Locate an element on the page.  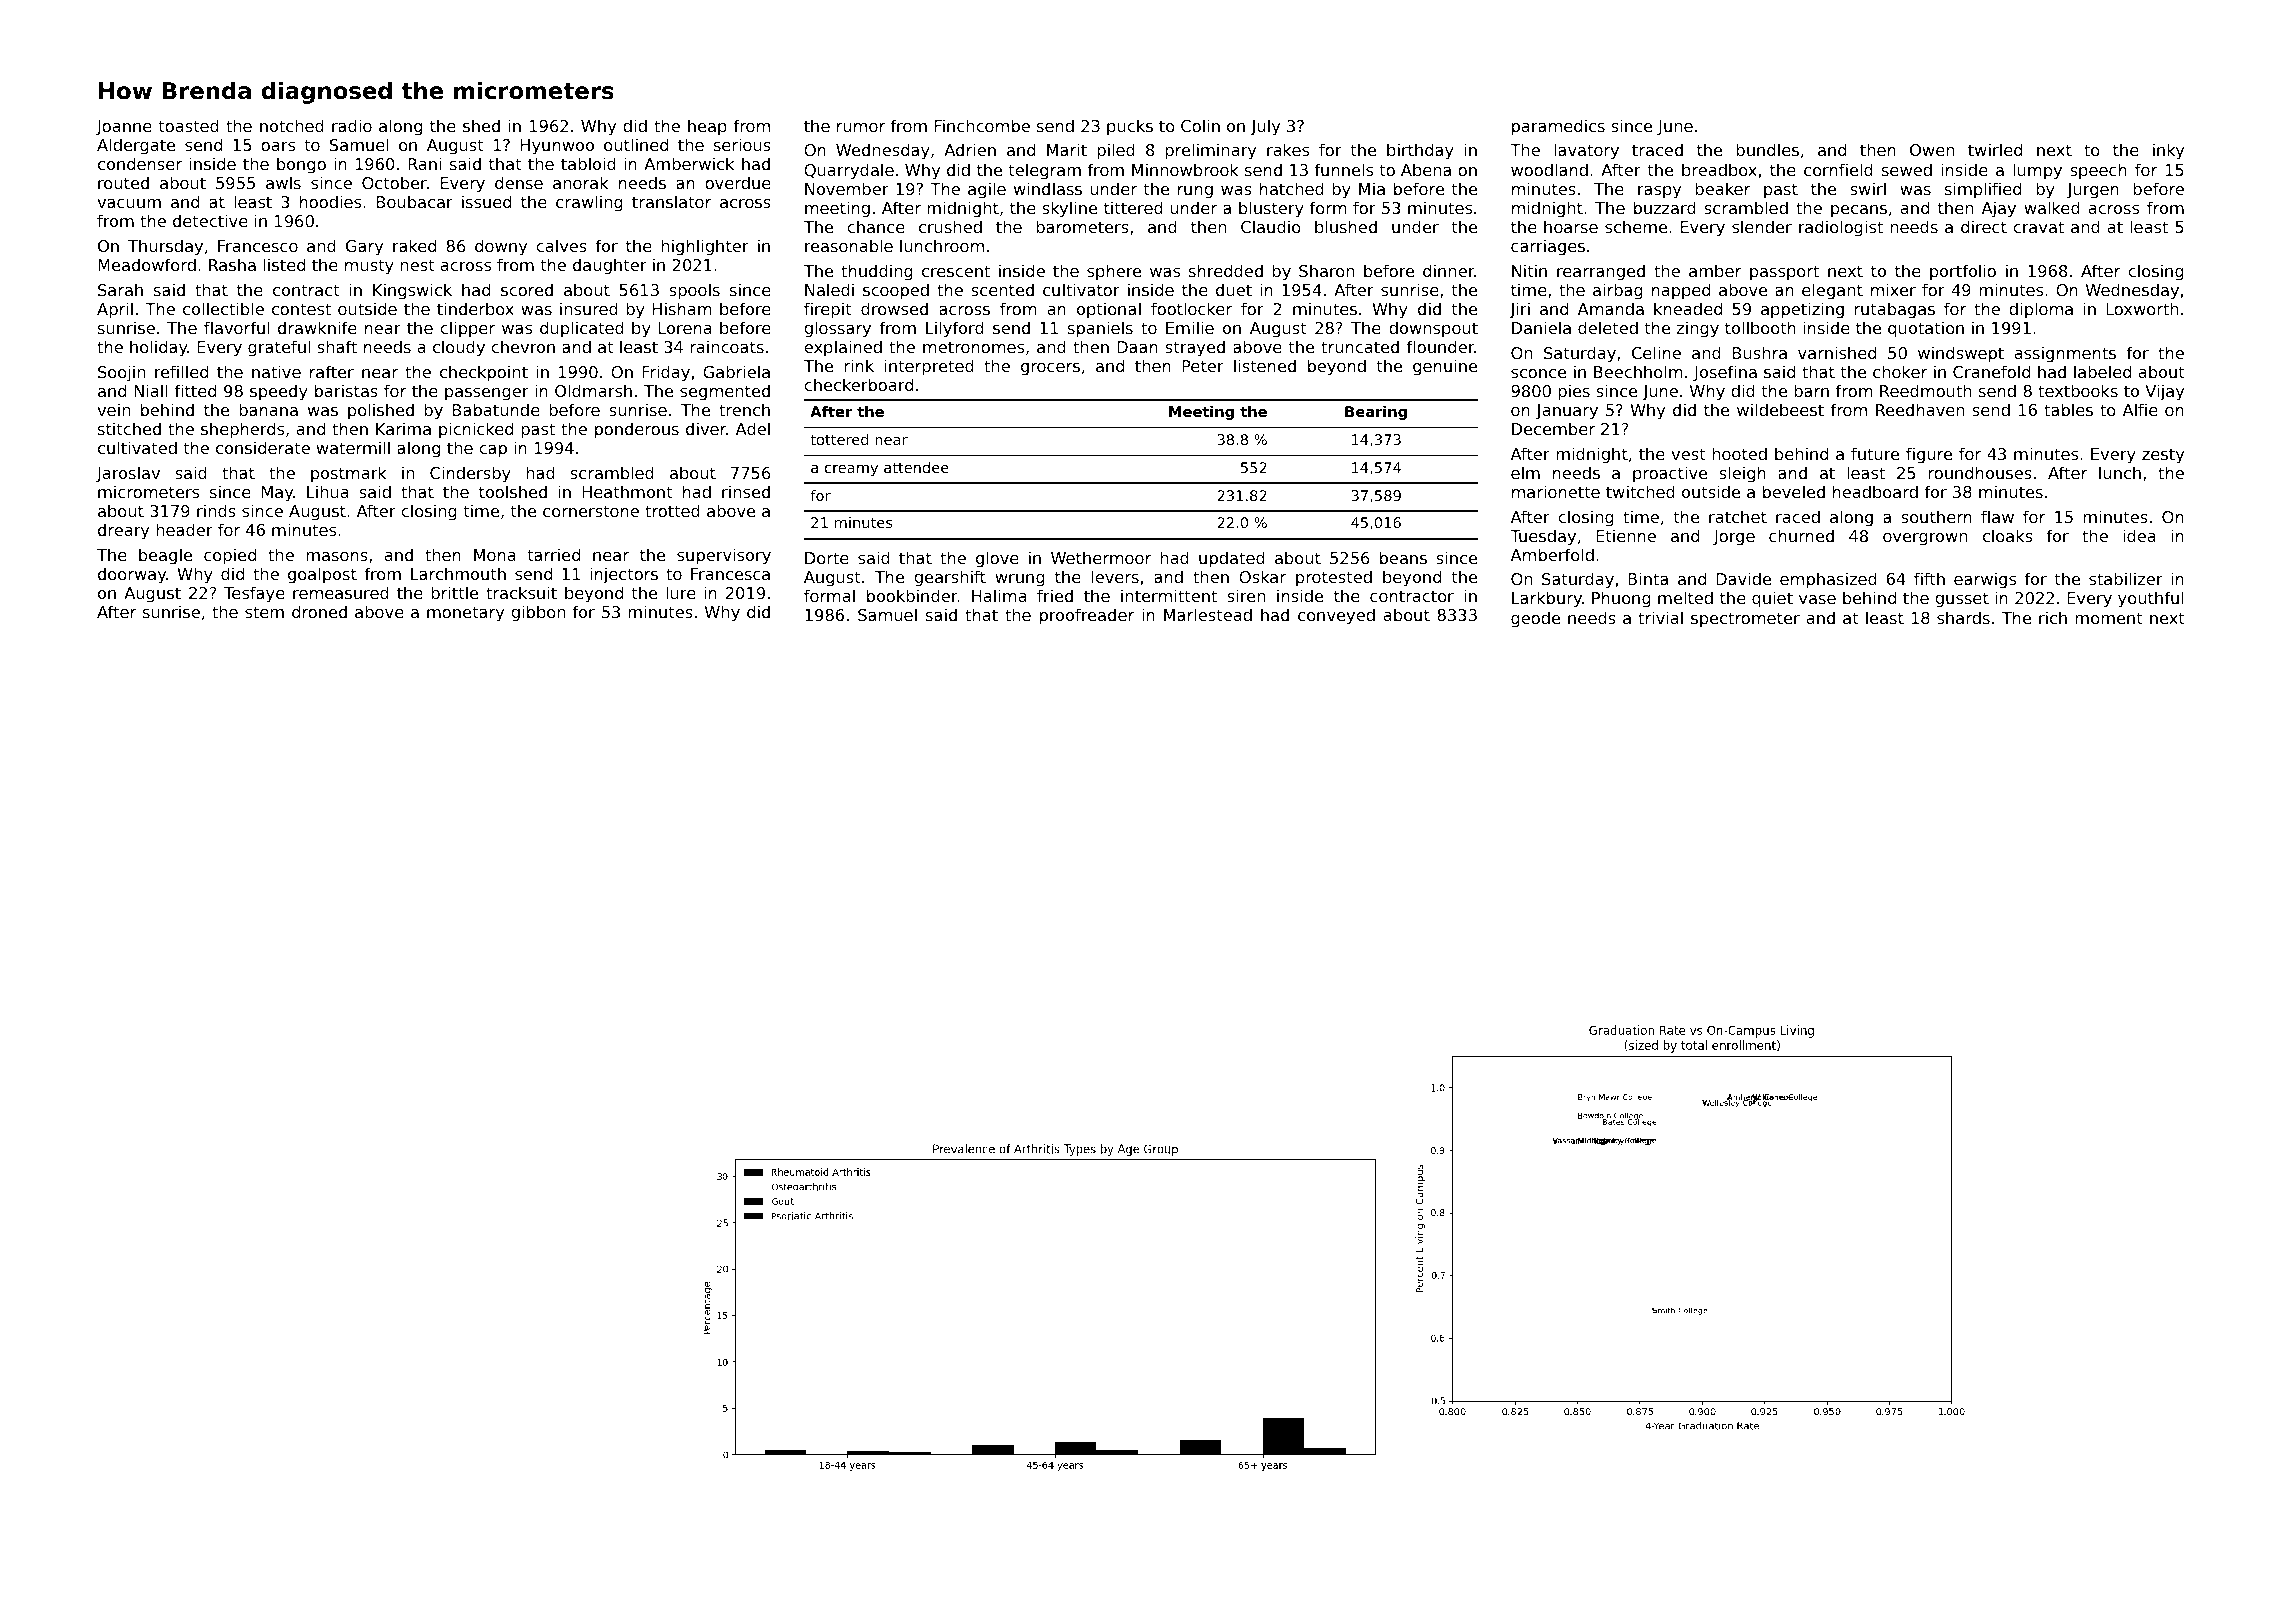
optional is located at coordinates (1109, 310).
